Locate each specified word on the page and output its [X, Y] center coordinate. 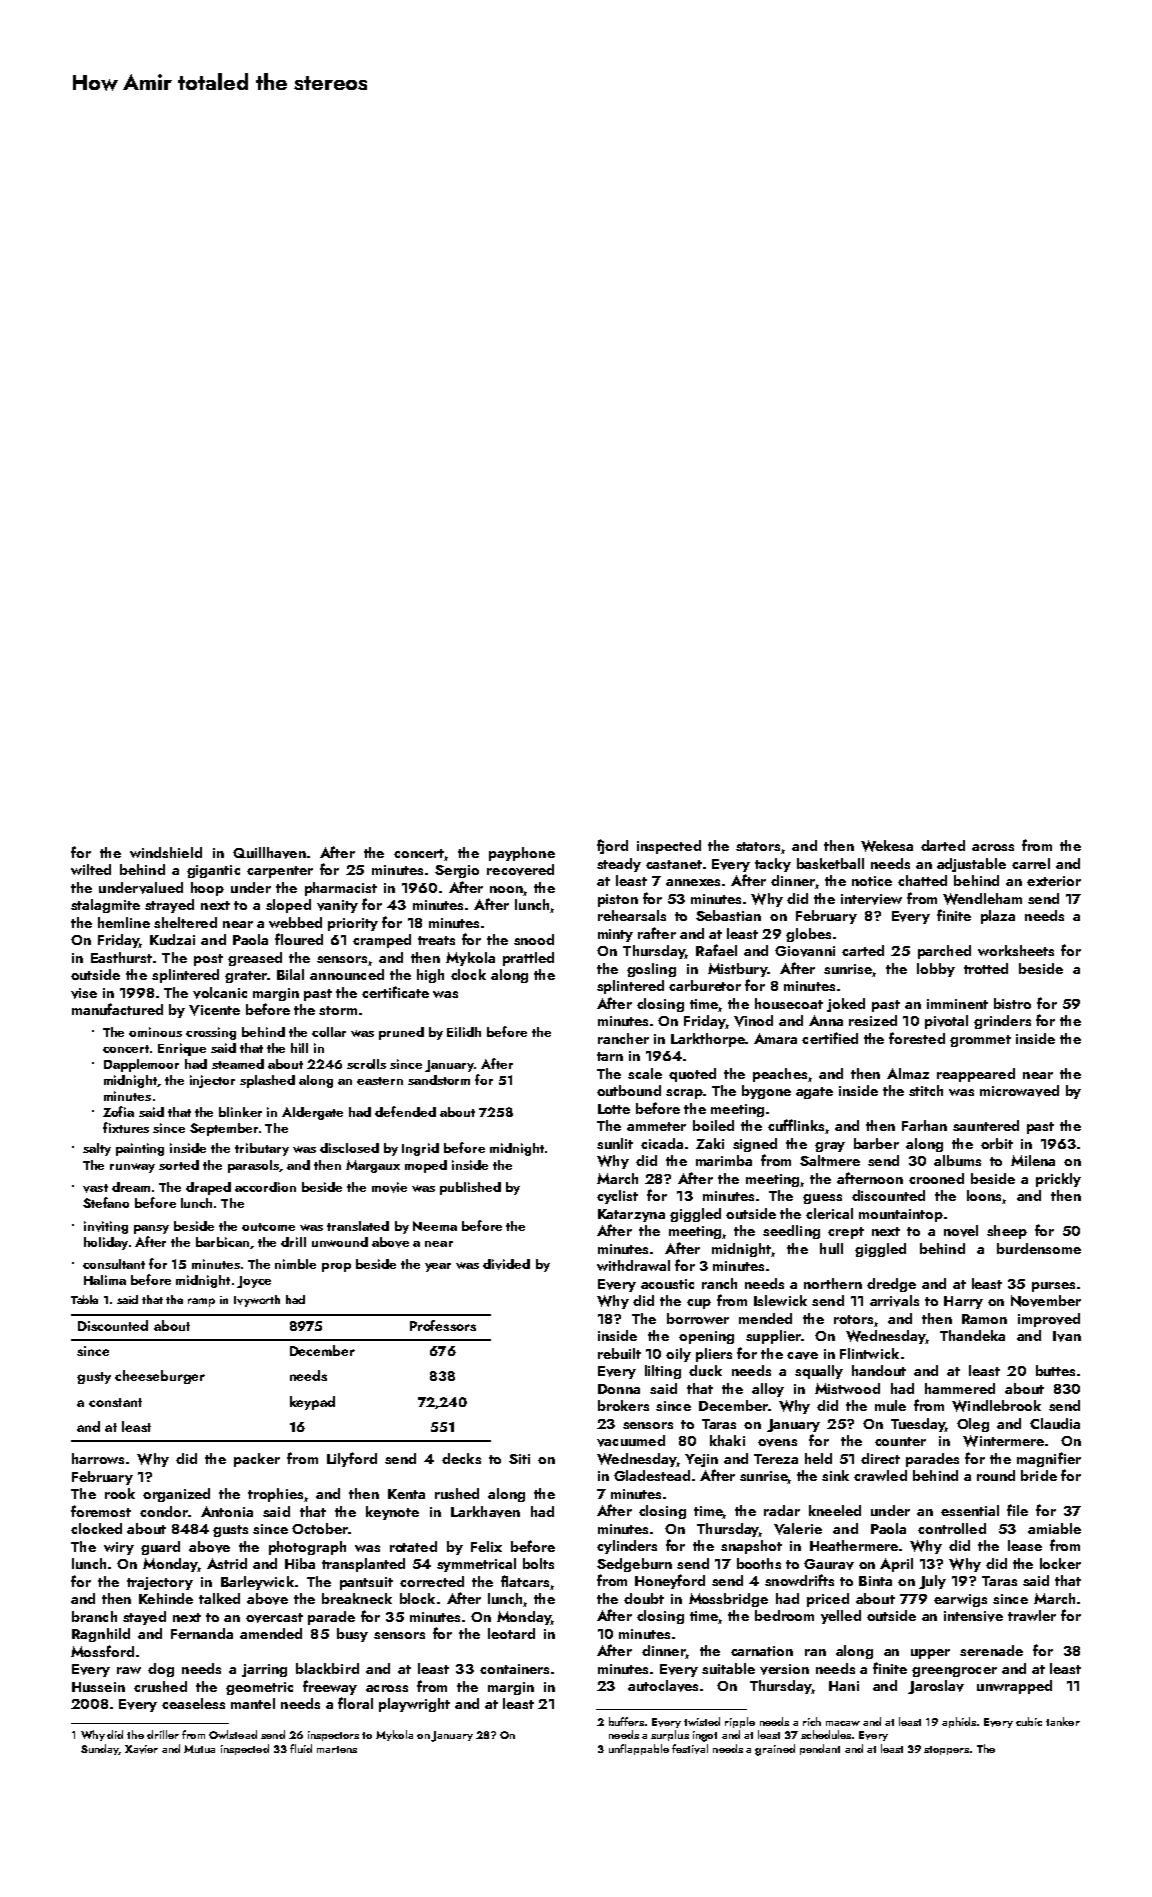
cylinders [627, 1547]
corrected [432, 1581]
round [996, 1475]
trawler [1032, 1615]
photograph [307, 1548]
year [438, 1267]
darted [943, 845]
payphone [522, 854]
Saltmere [830, 1160]
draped [208, 1188]
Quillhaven [269, 853]
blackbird [327, 1668]
